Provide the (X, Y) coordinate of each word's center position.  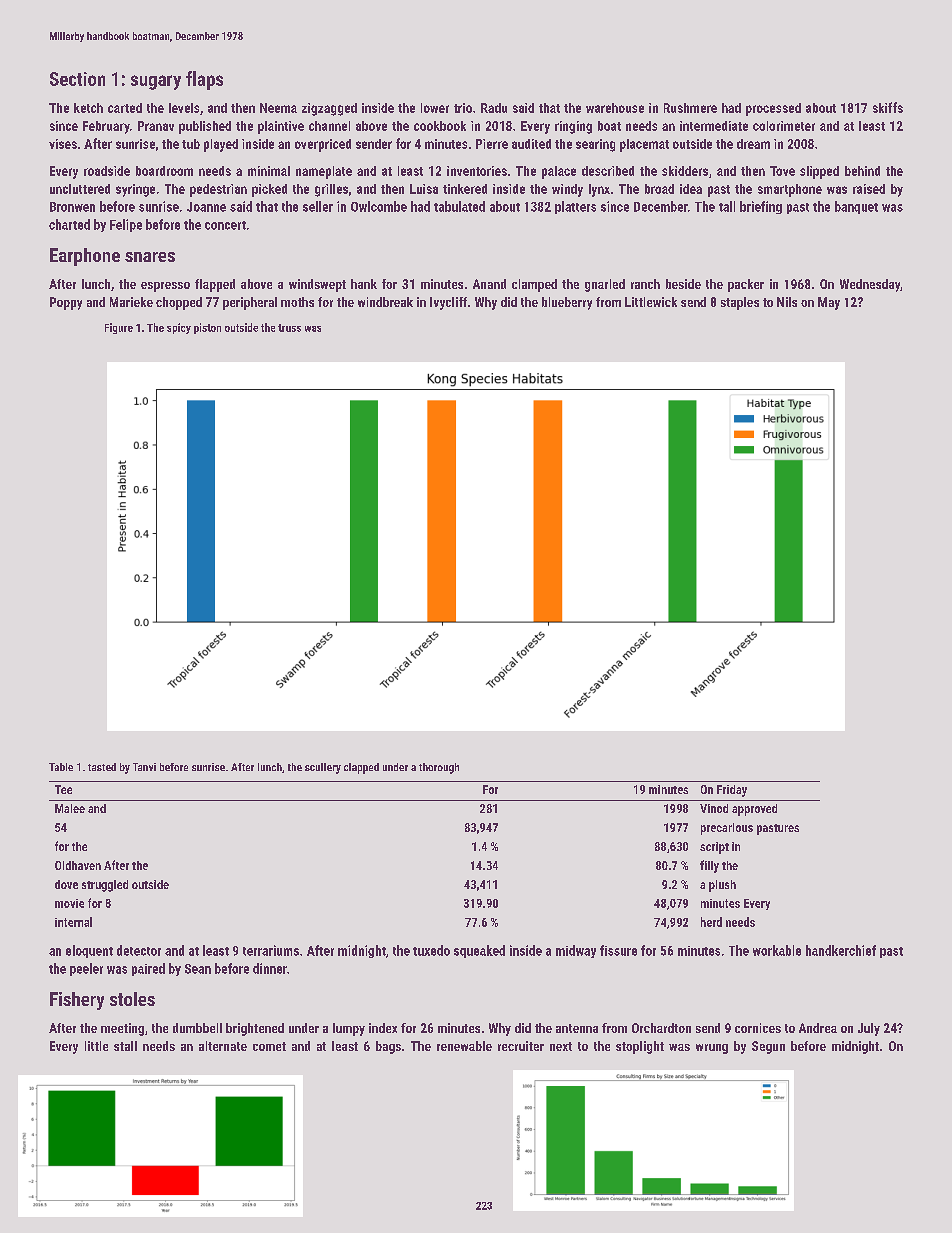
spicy (179, 328)
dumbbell (197, 1028)
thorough (439, 768)
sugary (156, 82)
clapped (361, 768)
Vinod (714, 808)
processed (773, 109)
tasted (102, 767)
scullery (323, 768)
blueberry (567, 303)
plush (722, 886)
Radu (494, 108)
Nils (787, 302)
